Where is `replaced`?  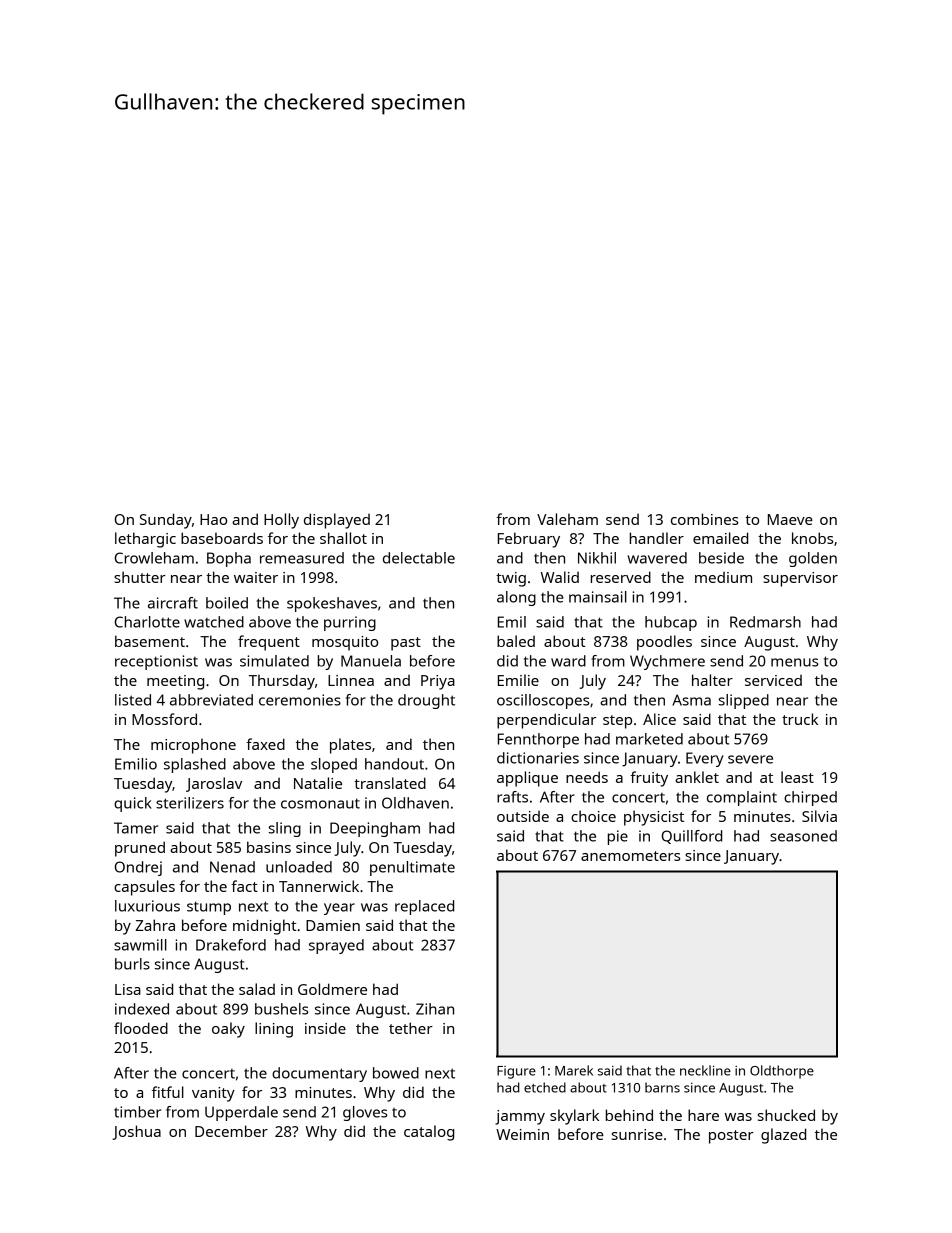
replaced is located at coordinates (424, 907).
